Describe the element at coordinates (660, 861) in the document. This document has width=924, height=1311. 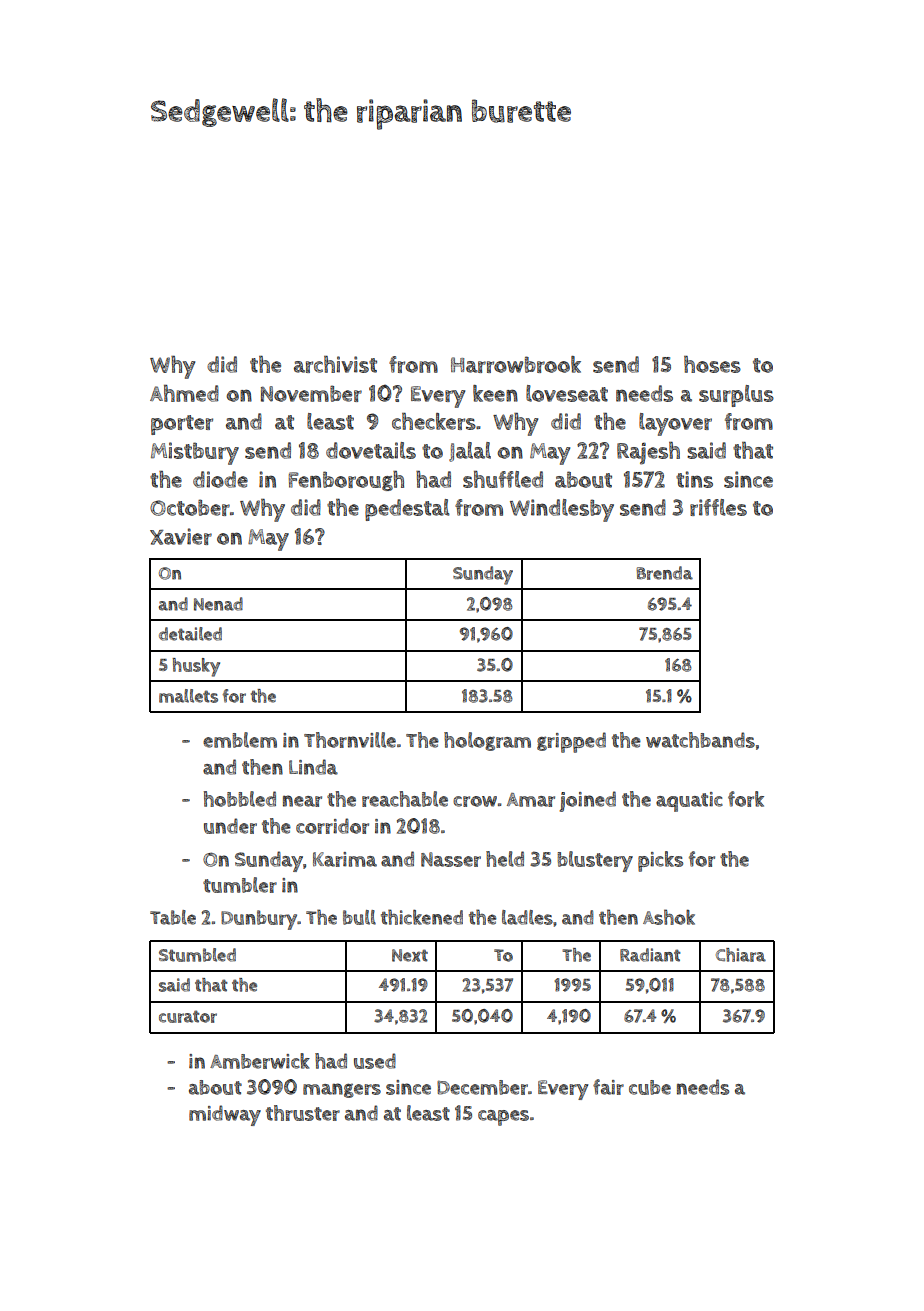
I see `picks` at that location.
